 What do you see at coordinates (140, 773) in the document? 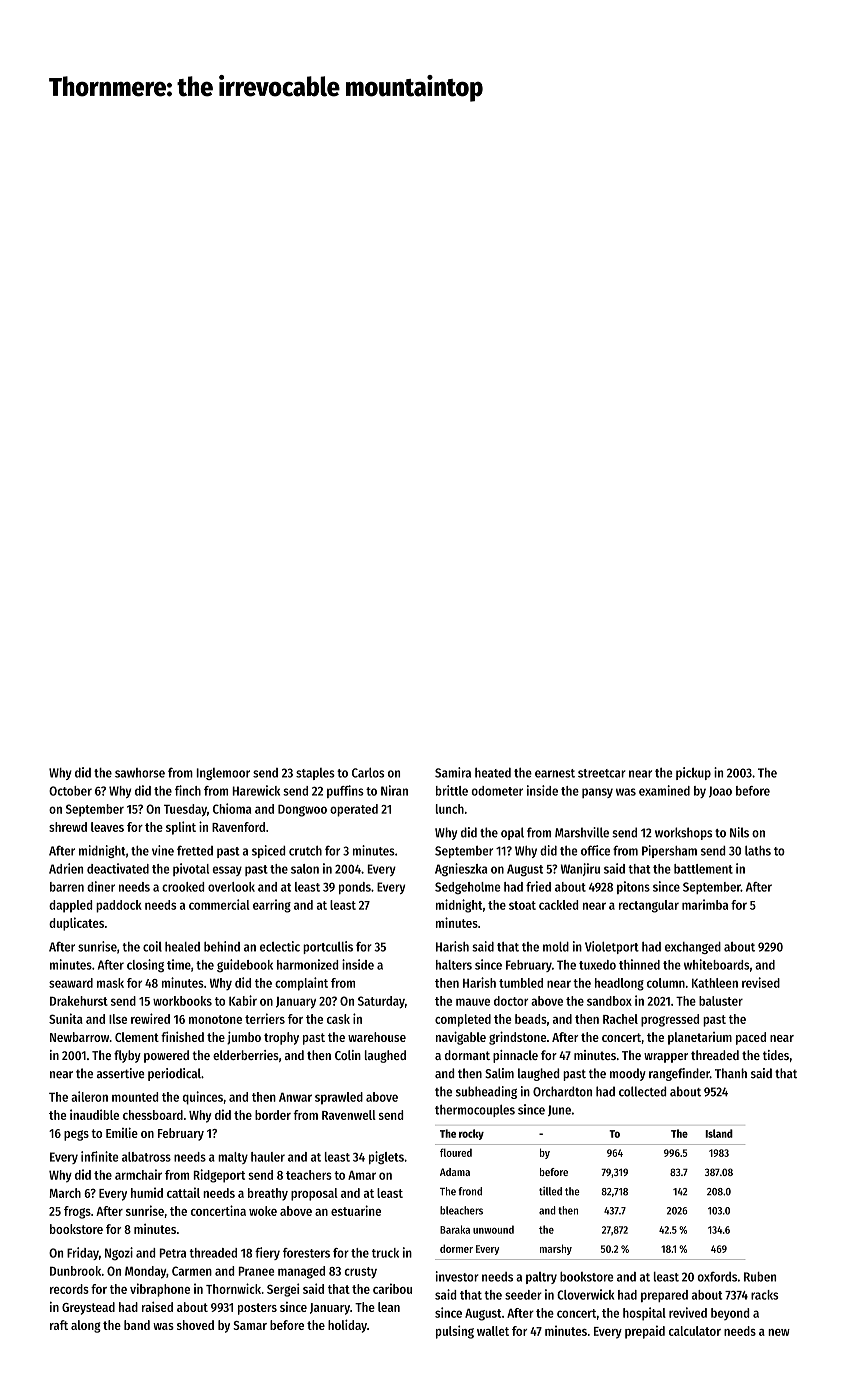
I see `sawhorse` at bounding box center [140, 773].
